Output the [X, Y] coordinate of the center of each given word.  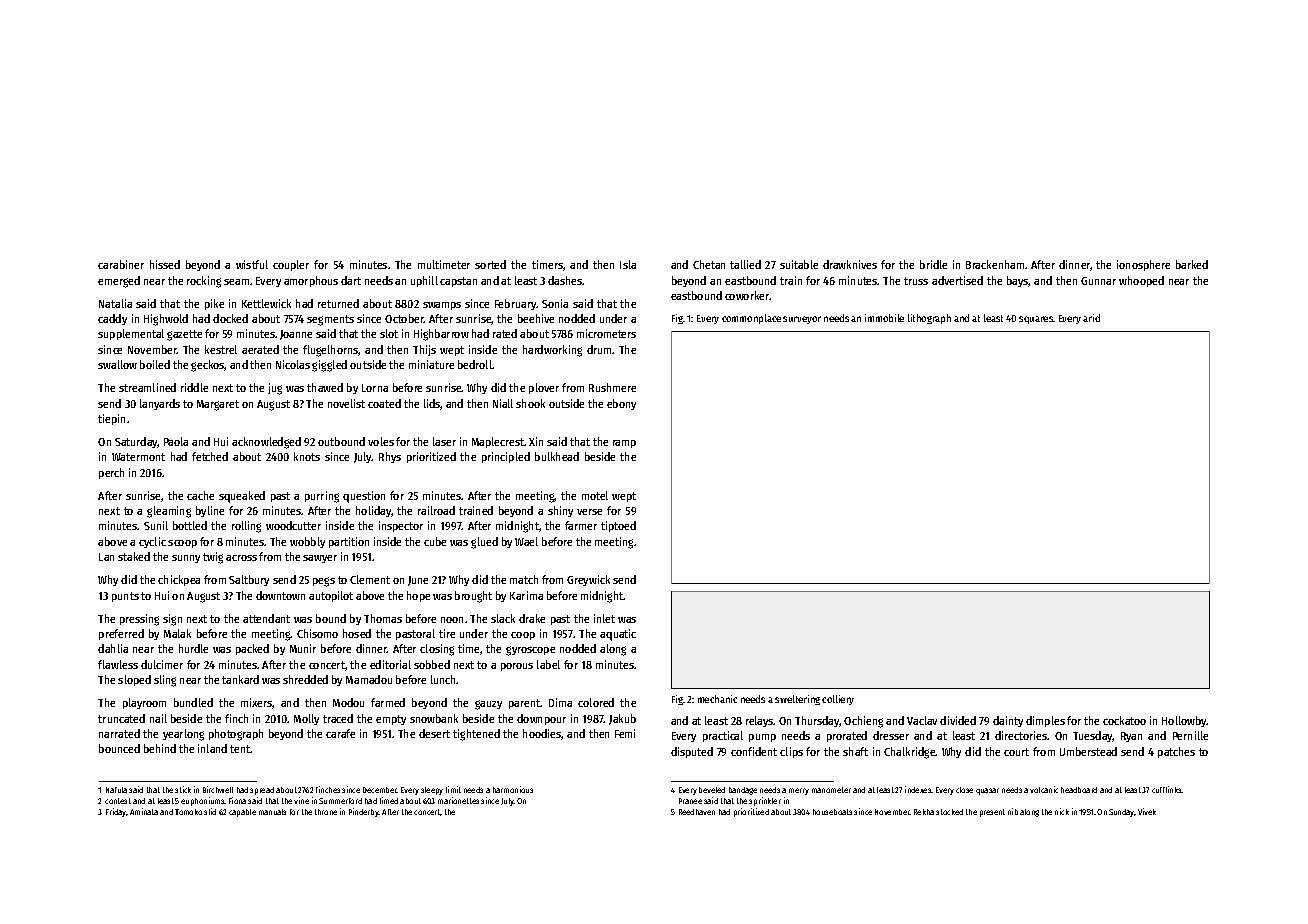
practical [723, 736]
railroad [436, 510]
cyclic [152, 542]
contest [118, 801]
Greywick [588, 580]
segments [330, 320]
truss [916, 281]
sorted [490, 264]
